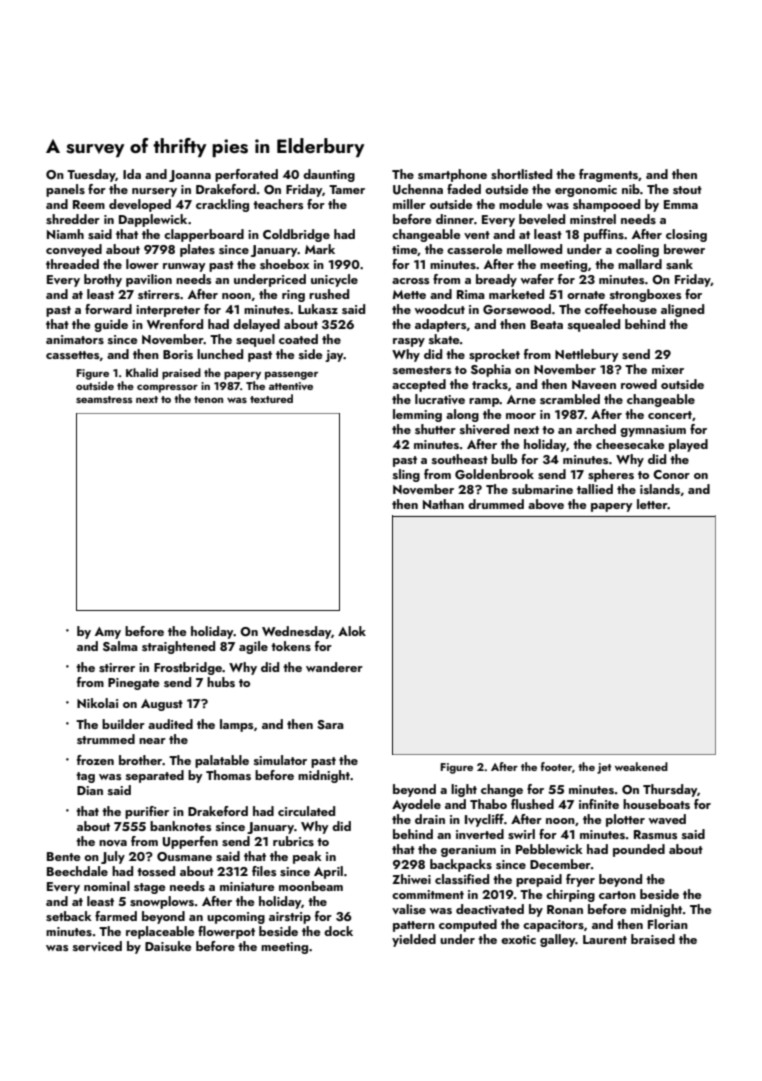  What do you see at coordinates (168, 311) in the document?
I see `interpreter` at bounding box center [168, 311].
